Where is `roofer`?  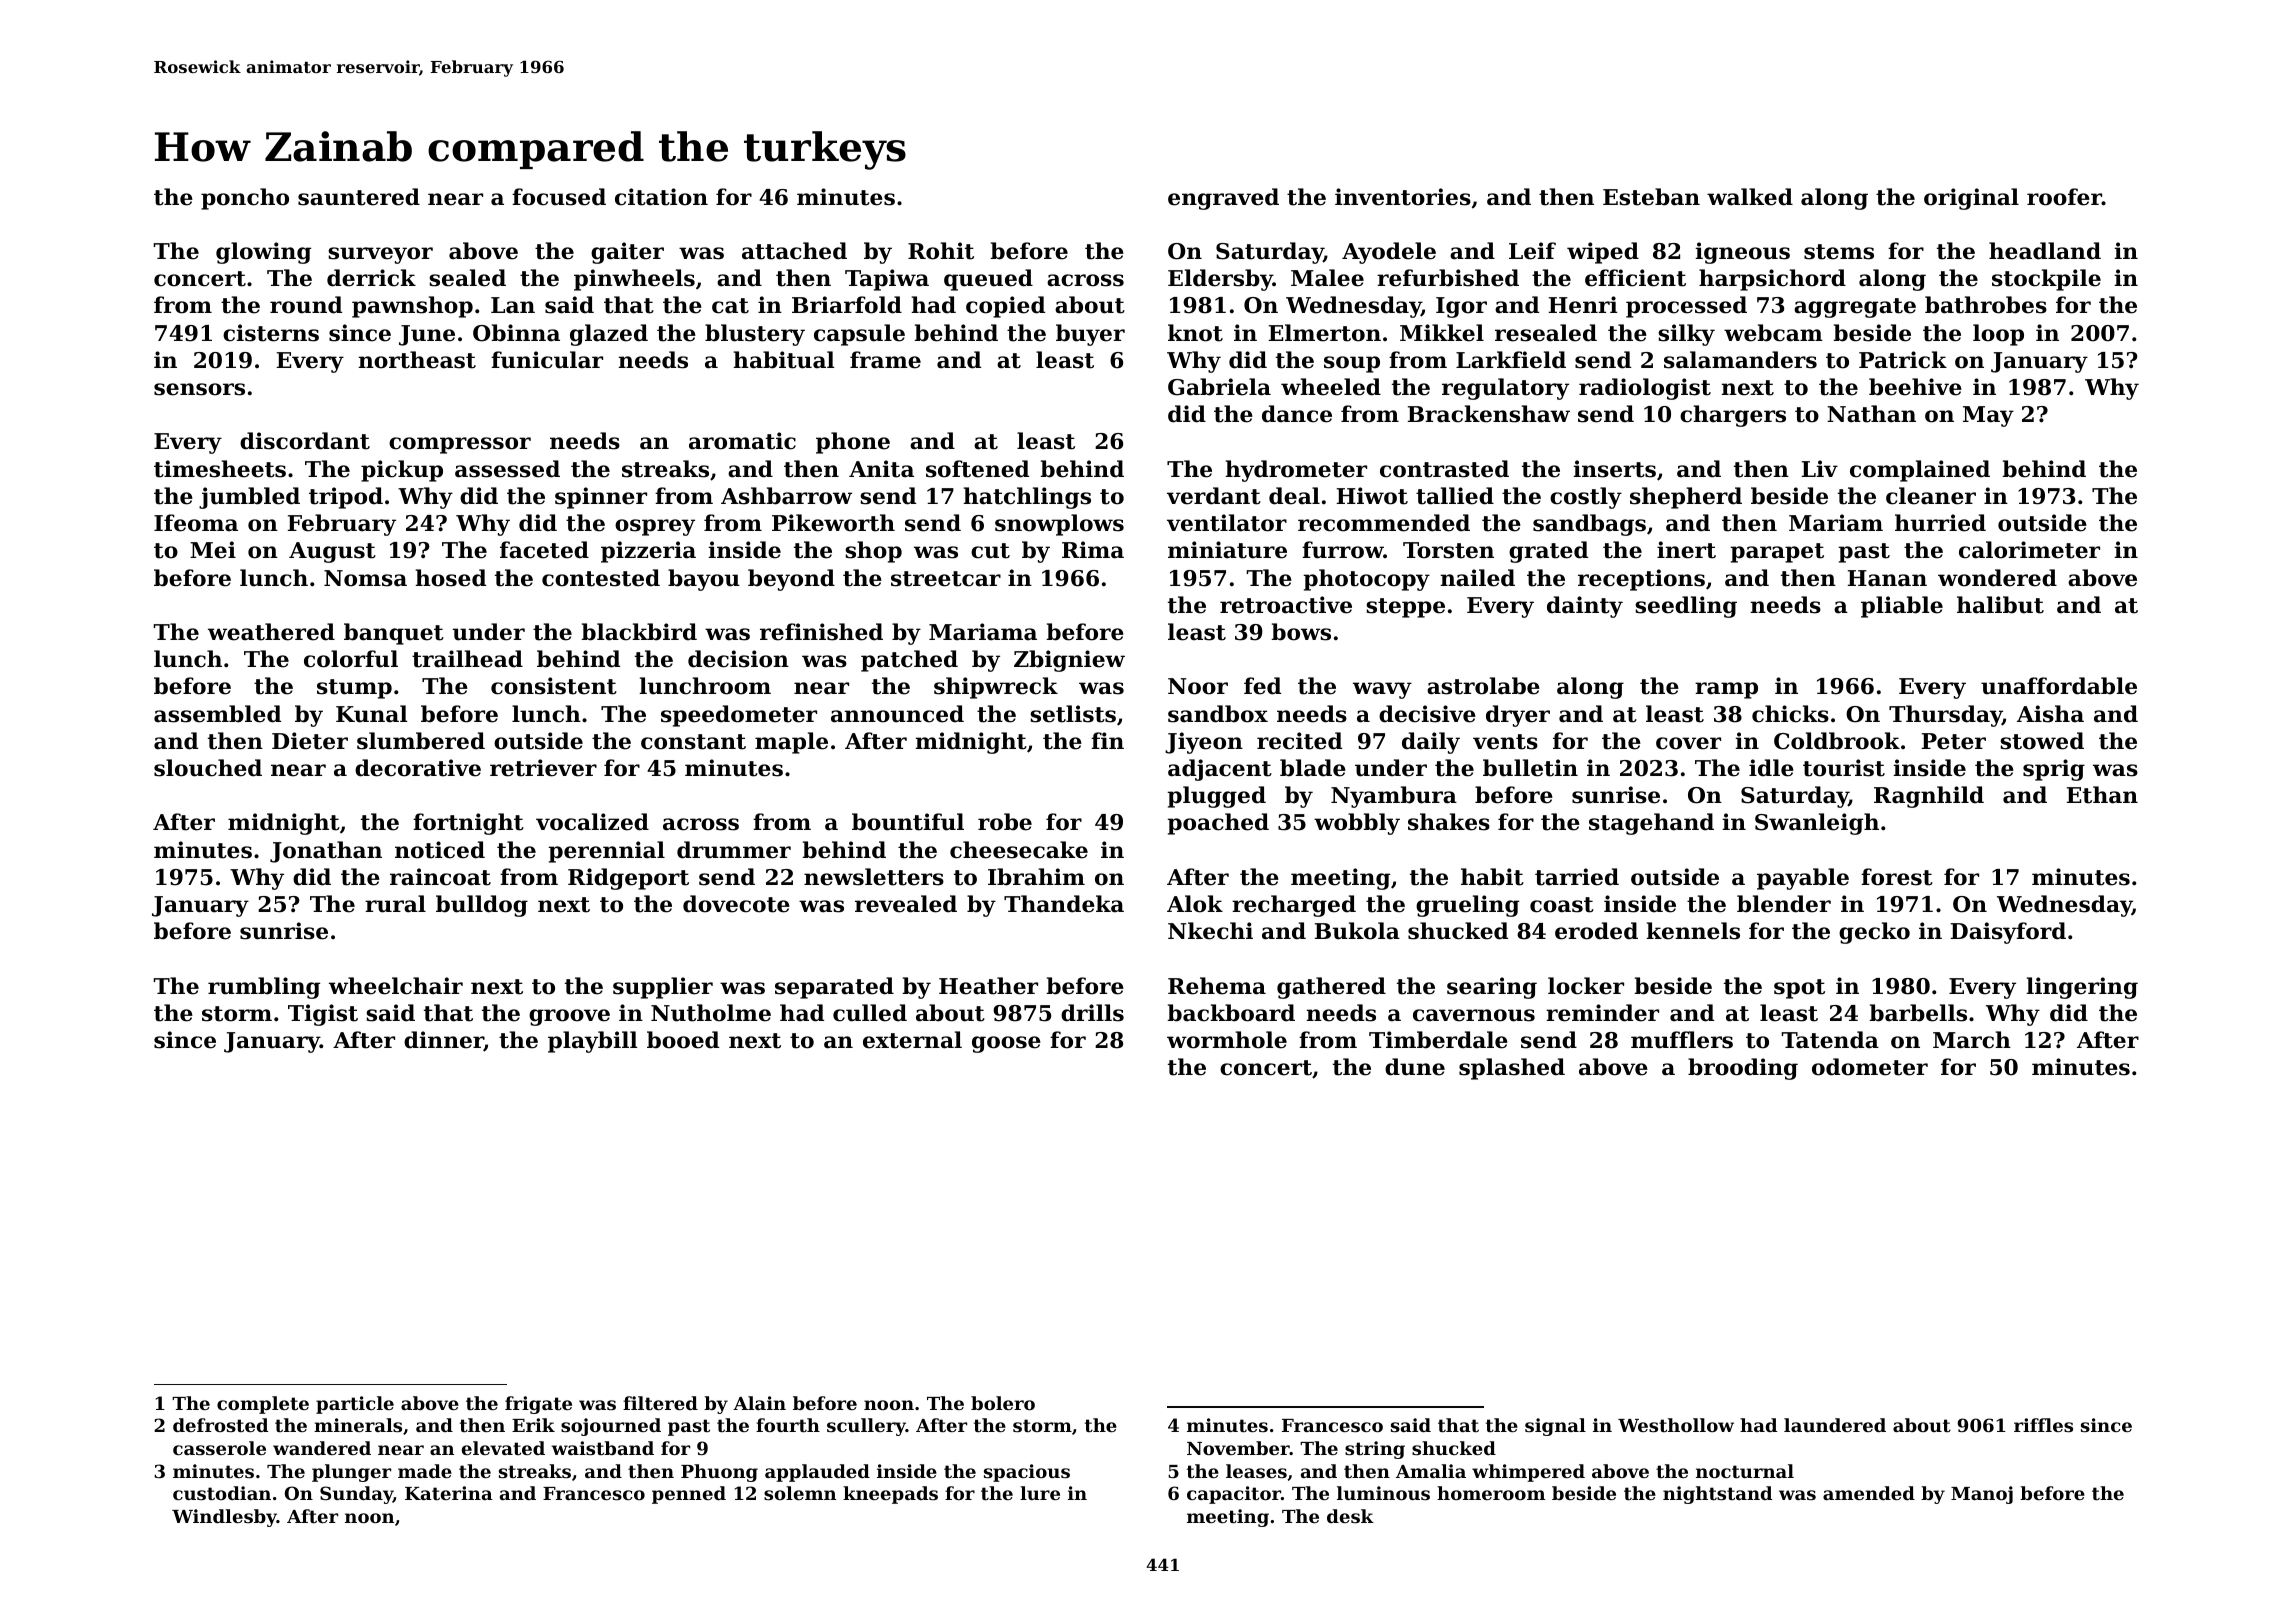 roofer is located at coordinates (2064, 197).
